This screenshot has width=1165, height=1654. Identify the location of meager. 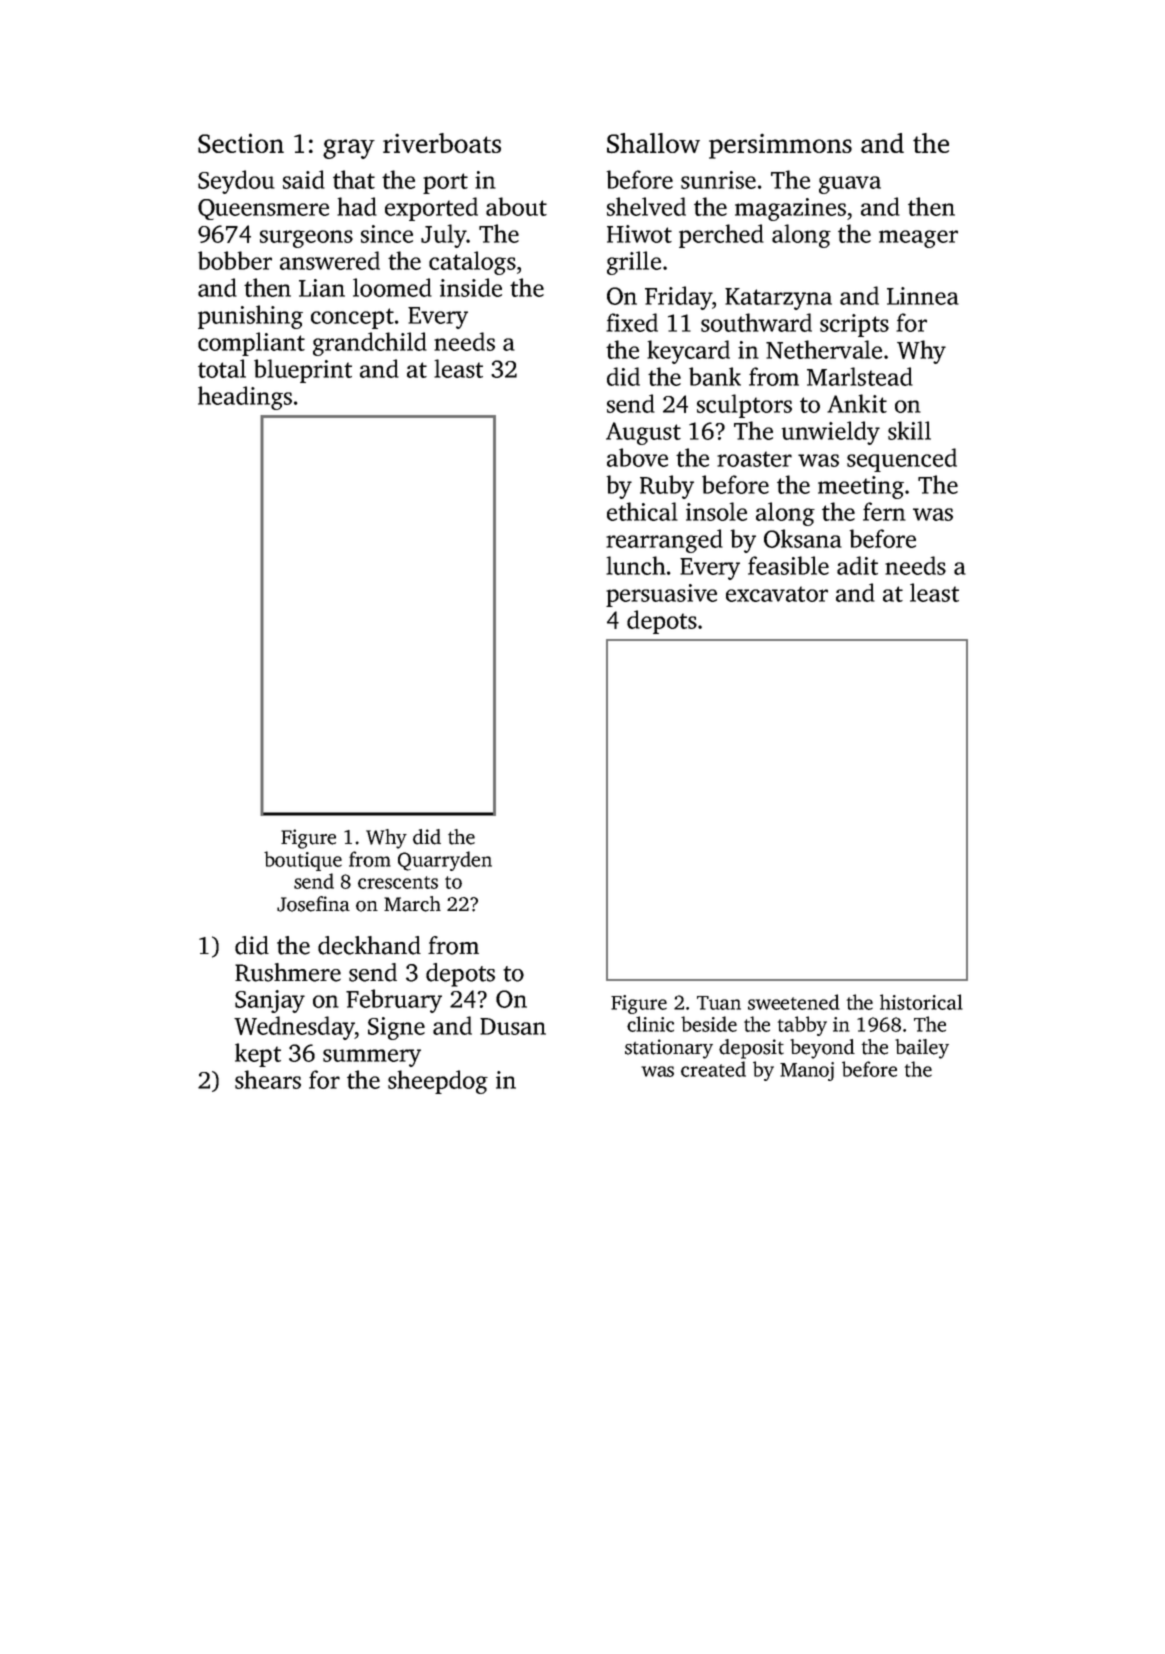
(918, 239).
